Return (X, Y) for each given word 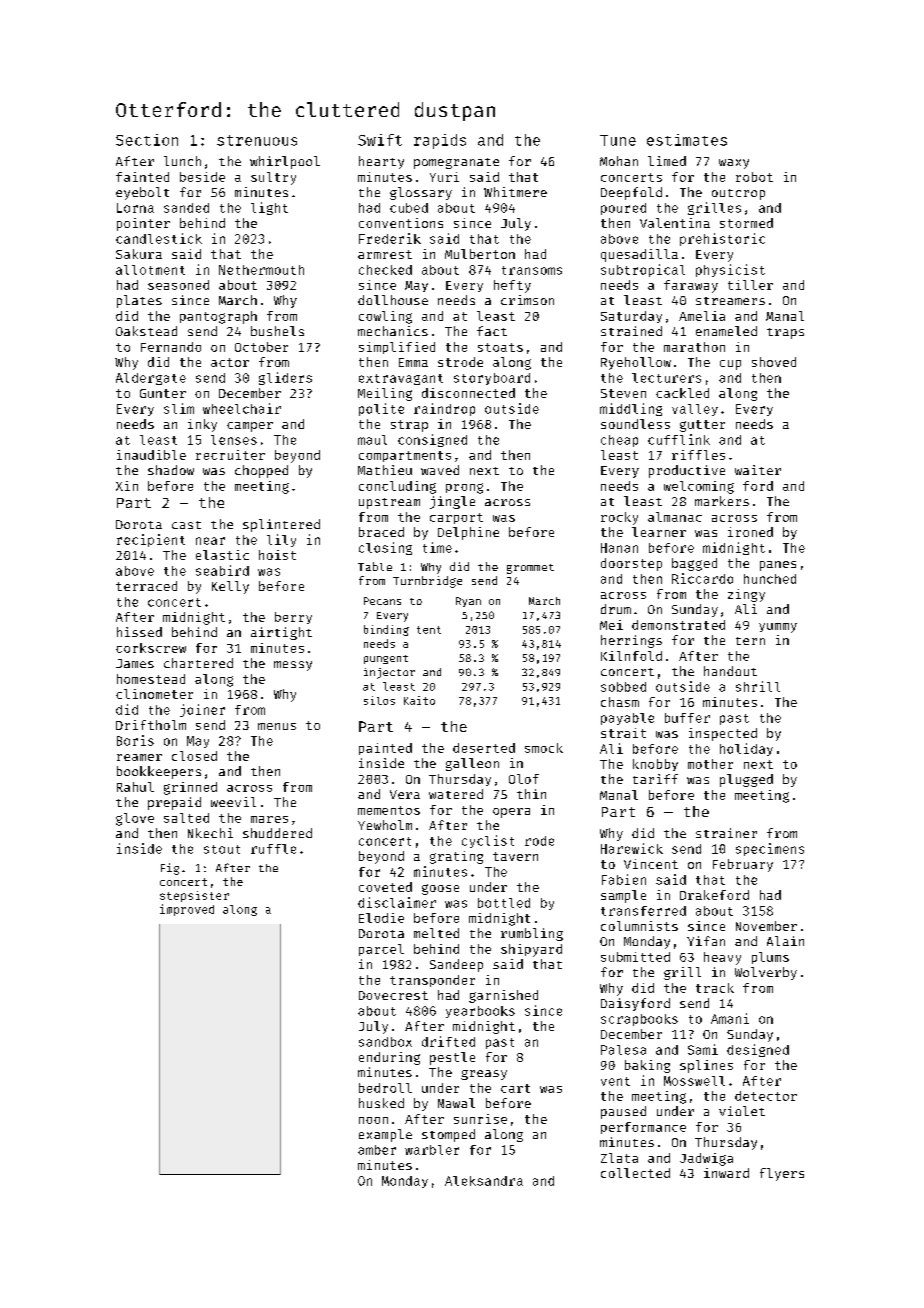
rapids (440, 141)
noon (373, 1120)
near (210, 541)
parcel (381, 950)
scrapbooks (639, 1020)
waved (440, 470)
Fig (170, 869)
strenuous (257, 140)
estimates (687, 140)
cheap (619, 441)
